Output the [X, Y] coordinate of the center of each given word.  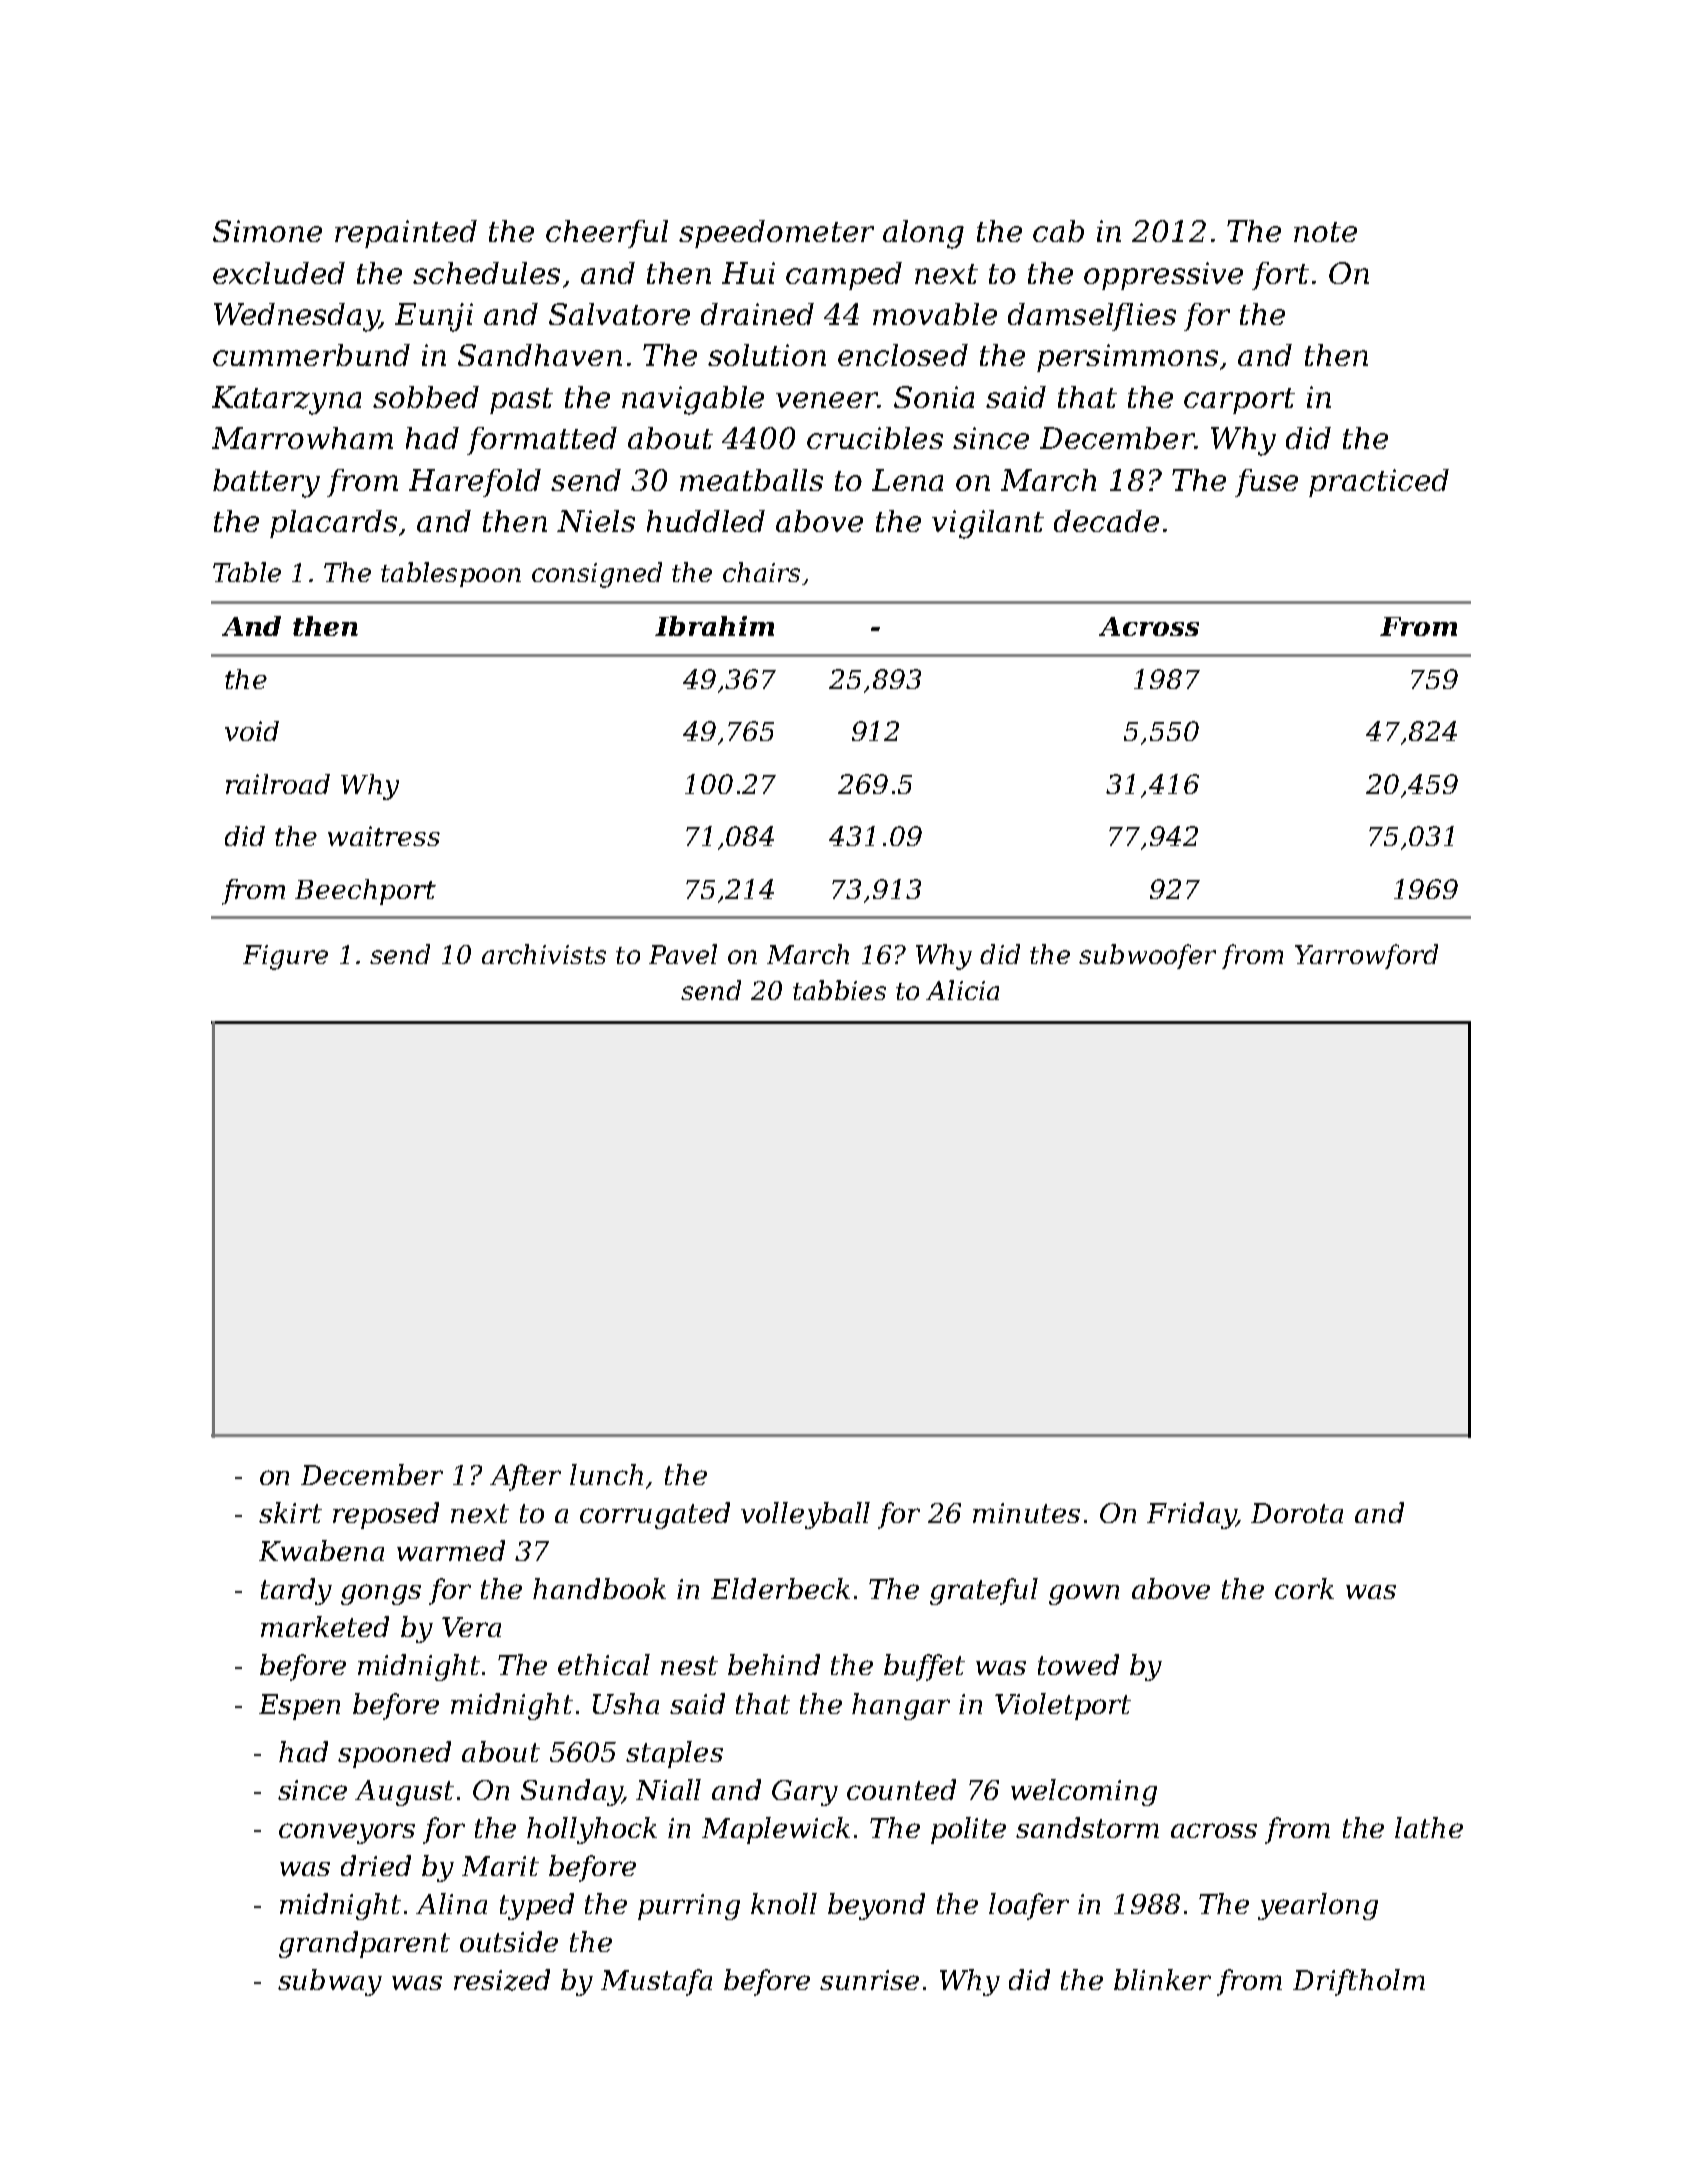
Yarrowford [1366, 956]
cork [1304, 1588]
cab [1058, 231]
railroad [278, 784]
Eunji [434, 317]
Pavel [683, 954]
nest [689, 1665]
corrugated [655, 1515]
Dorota [1297, 1513]
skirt [290, 1512]
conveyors [347, 1833]
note [1325, 232]
